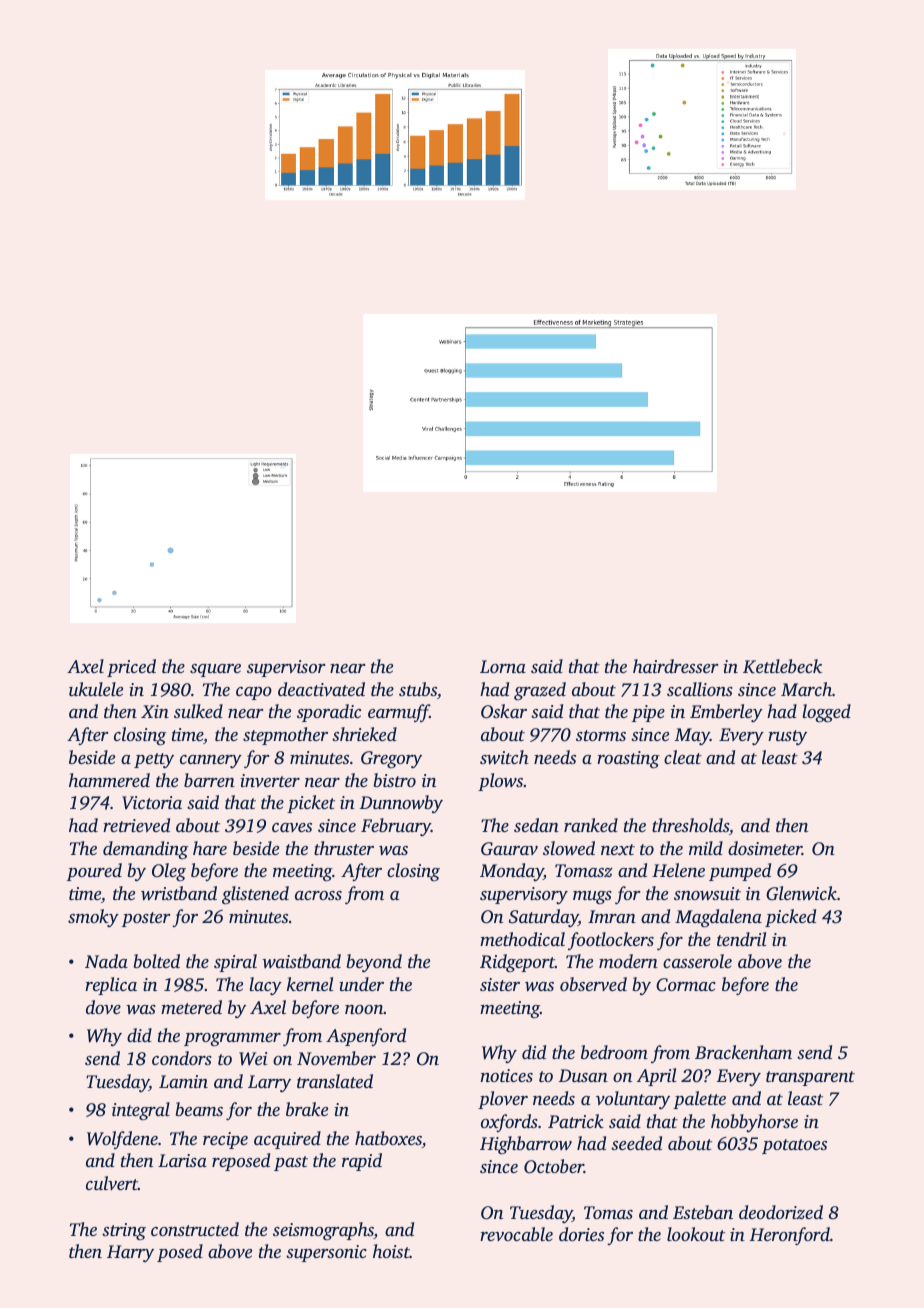 This screenshot has height=1308, width=924. What do you see at coordinates (362, 1162) in the screenshot?
I see `rapid` at bounding box center [362, 1162].
